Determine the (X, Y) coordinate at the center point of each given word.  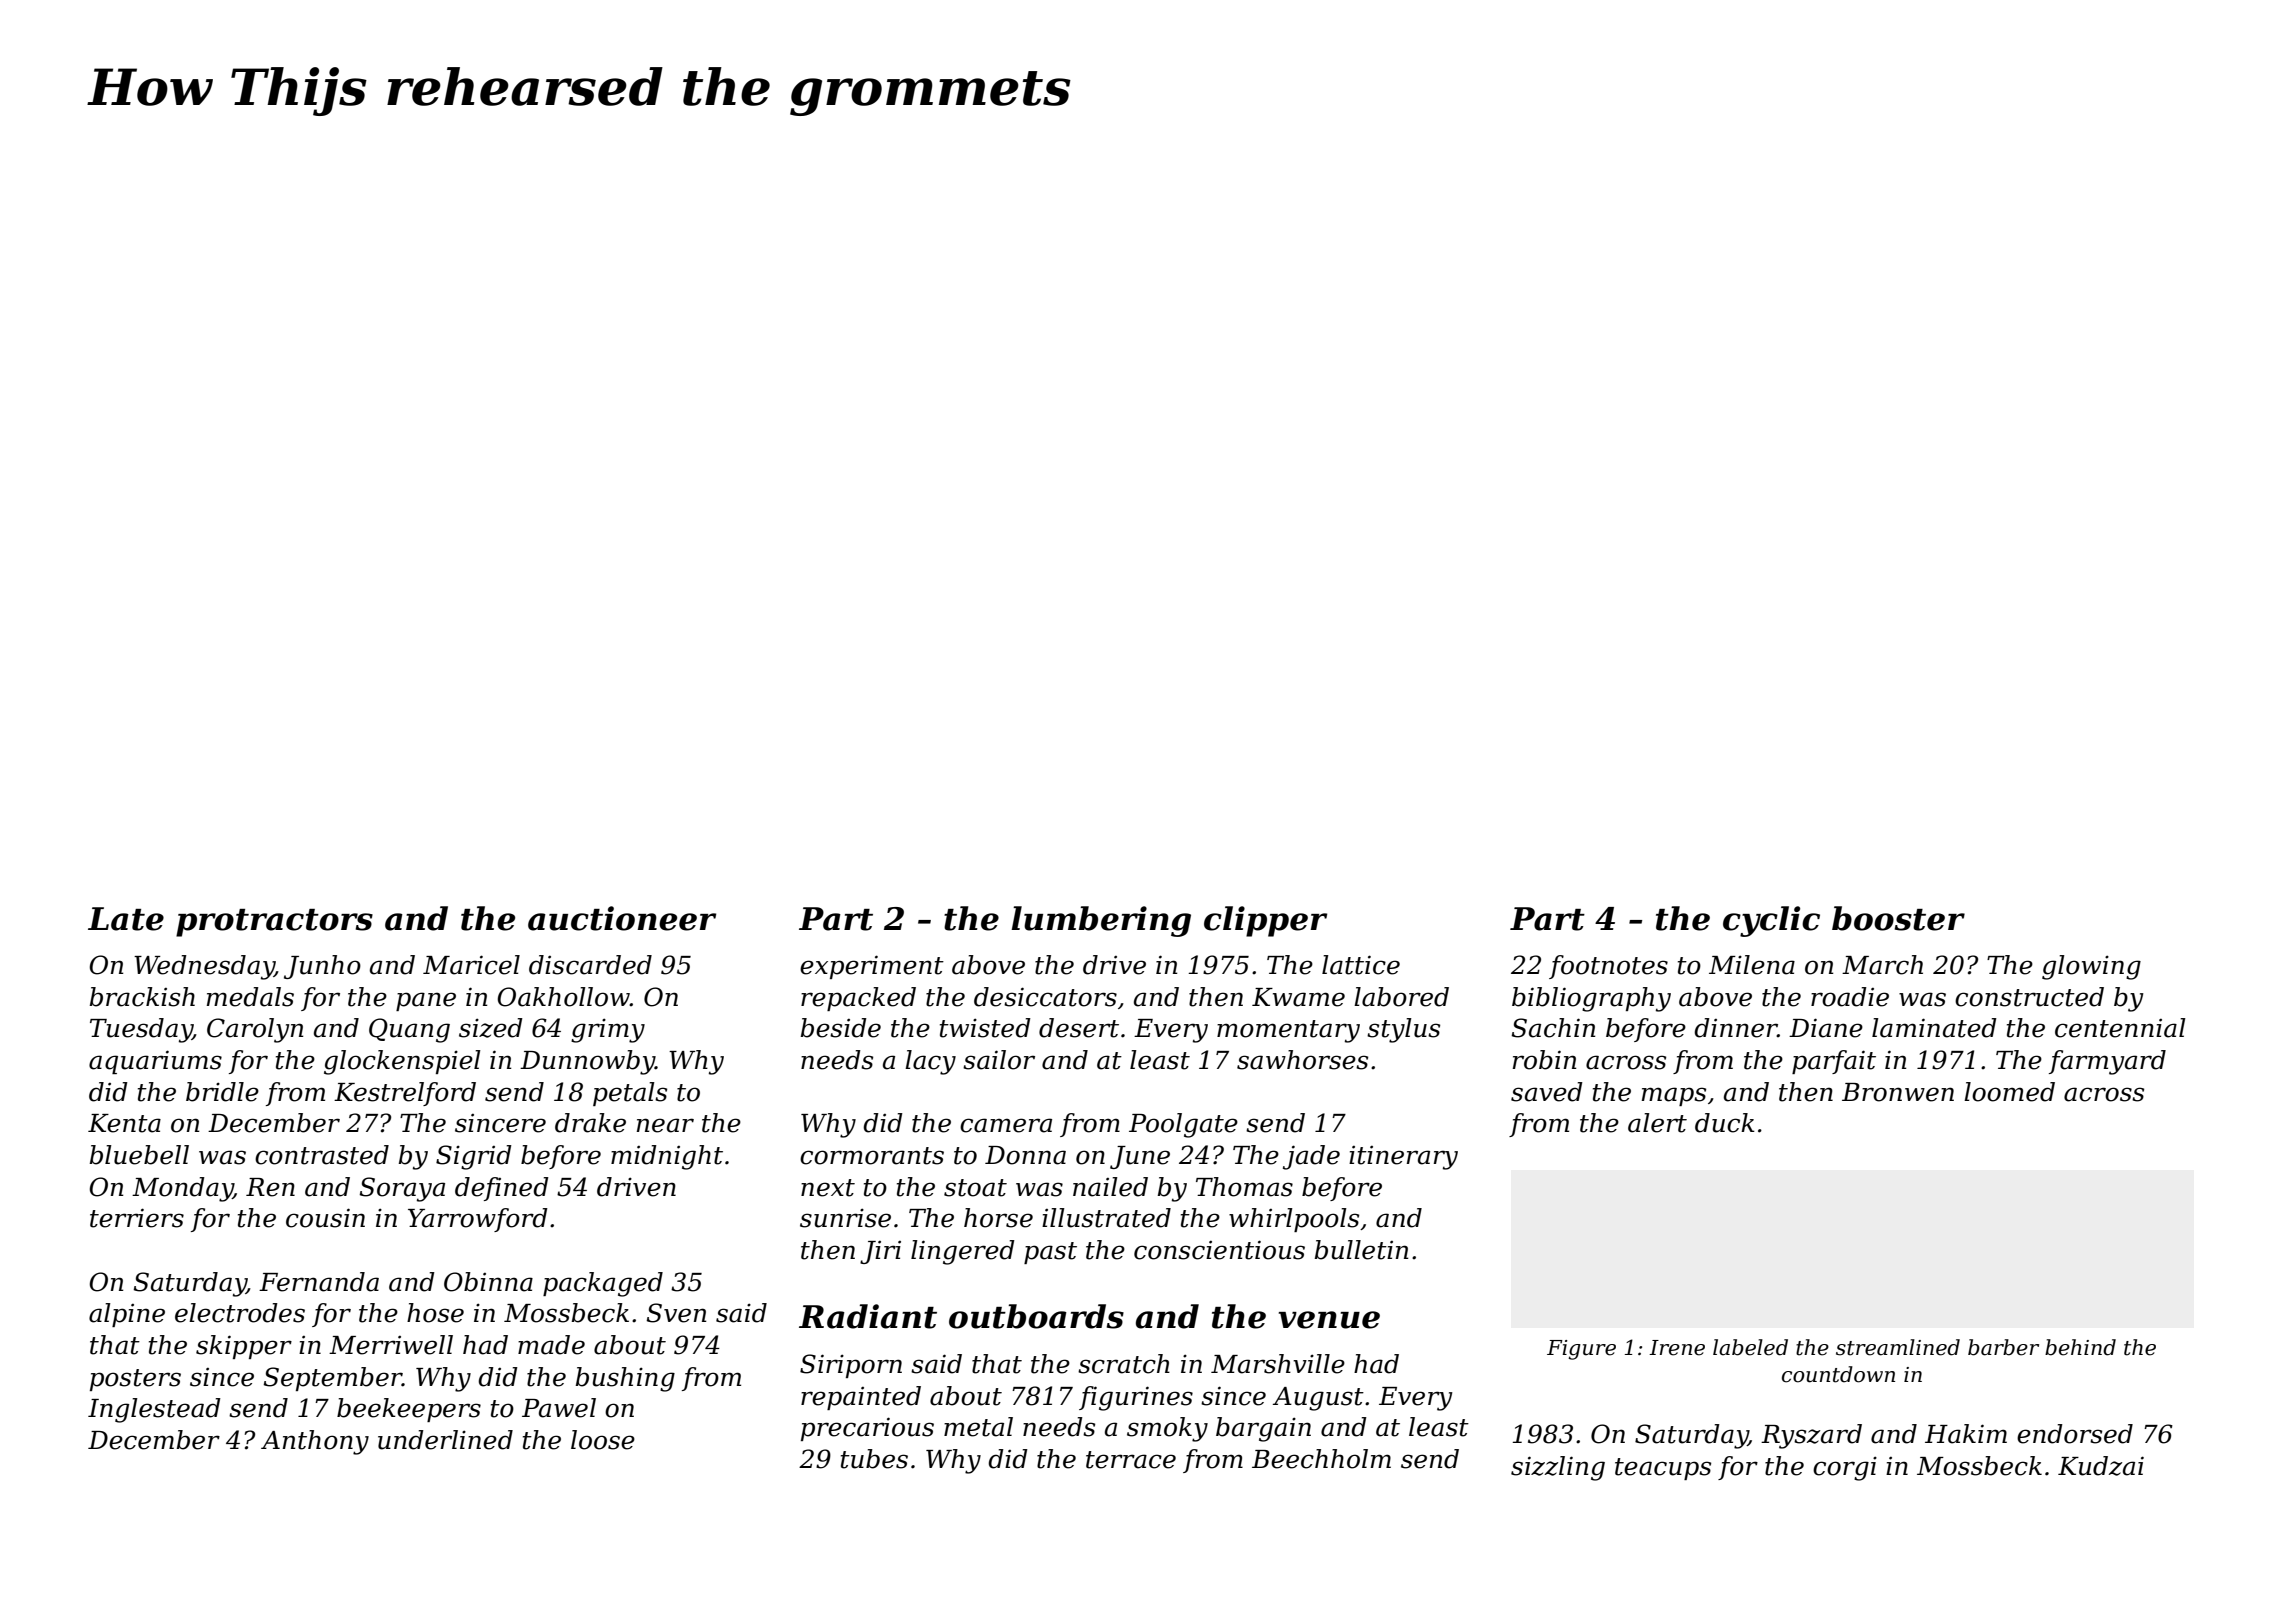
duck (1725, 1123)
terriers (137, 1218)
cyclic (1771, 921)
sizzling (1558, 1468)
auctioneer (622, 918)
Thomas (1244, 1187)
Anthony (315, 1442)
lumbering (1101, 921)
